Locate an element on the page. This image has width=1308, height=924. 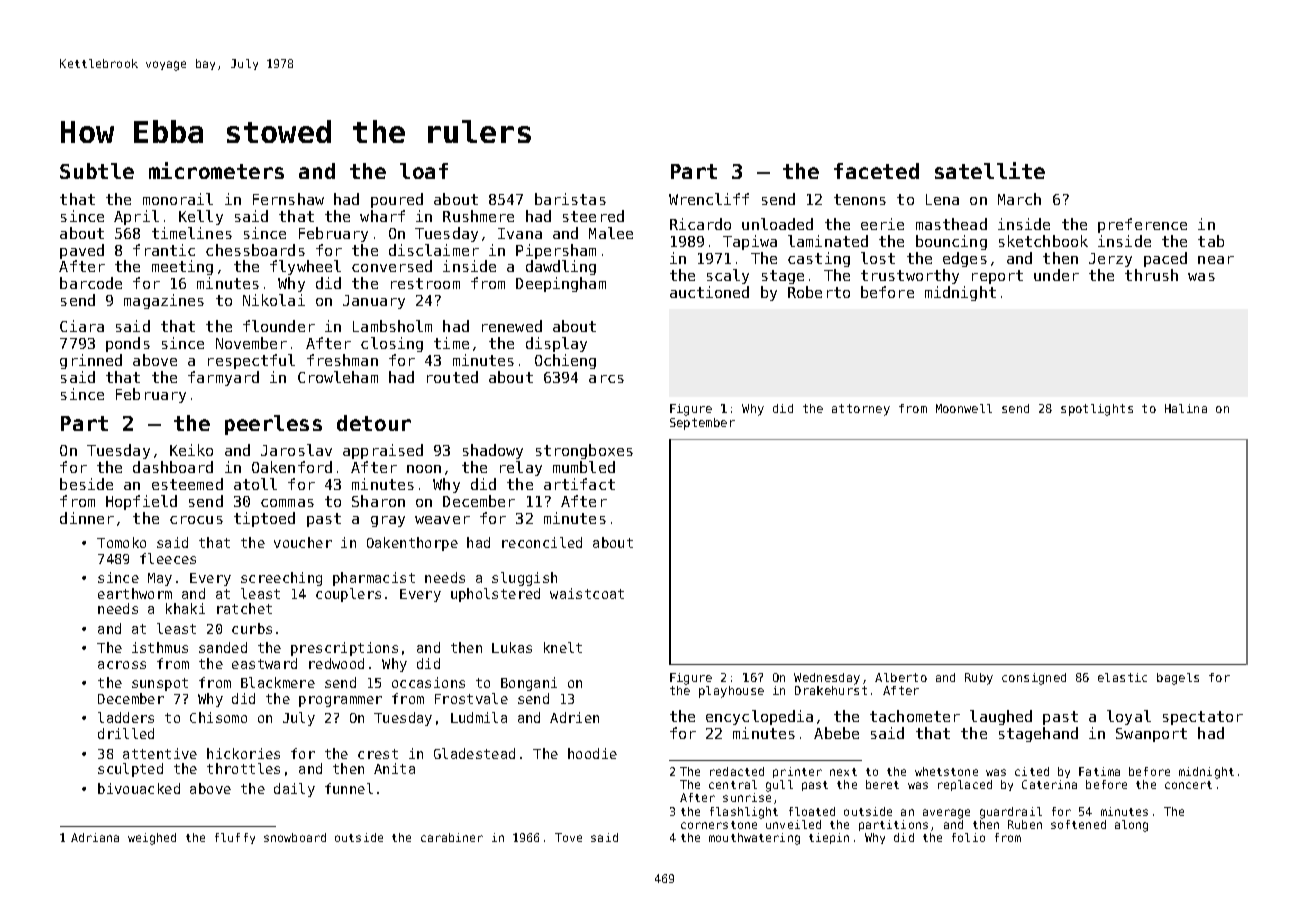
daily is located at coordinates (294, 790).
